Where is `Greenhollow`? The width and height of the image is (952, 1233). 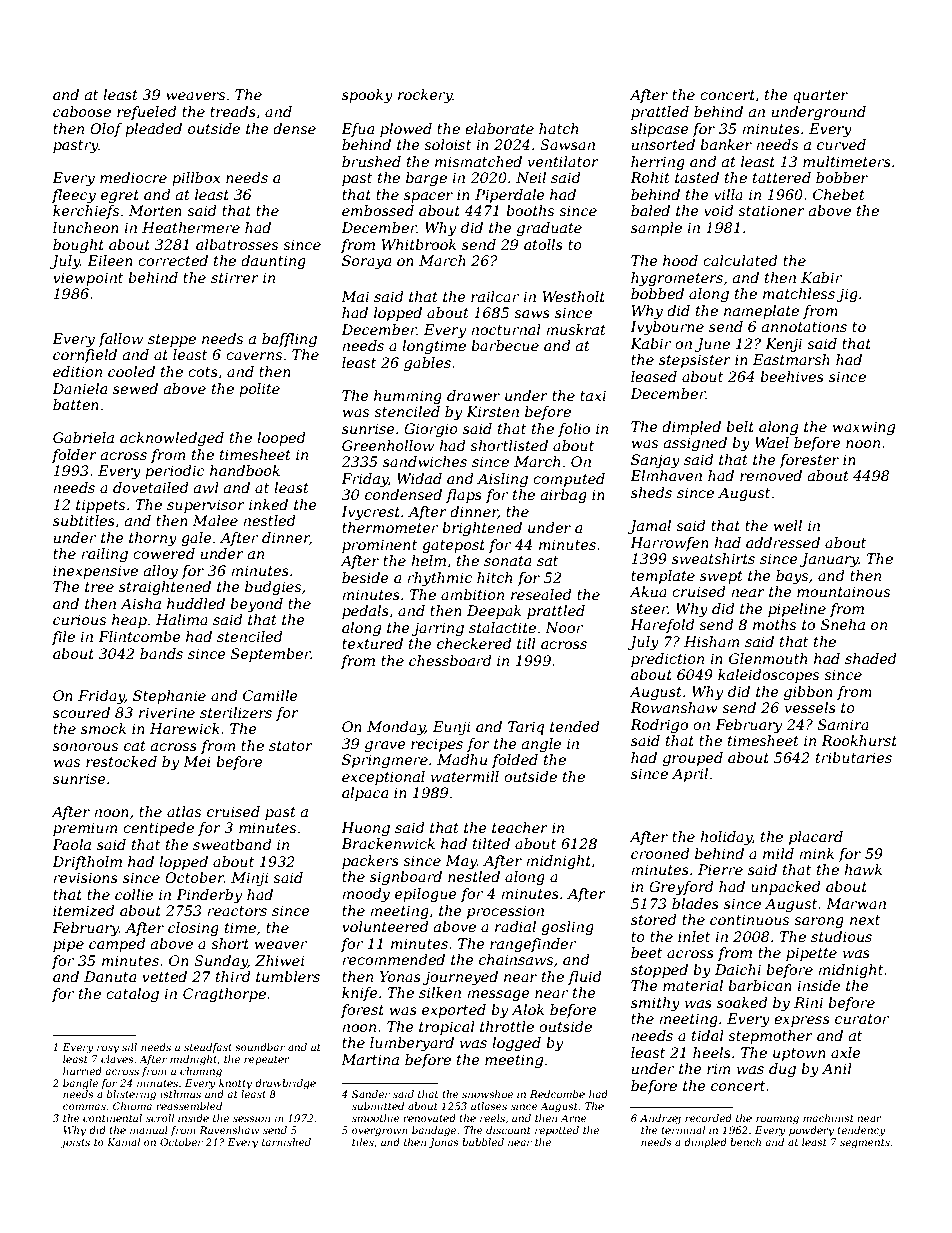
Greenhollow is located at coordinates (388, 445).
